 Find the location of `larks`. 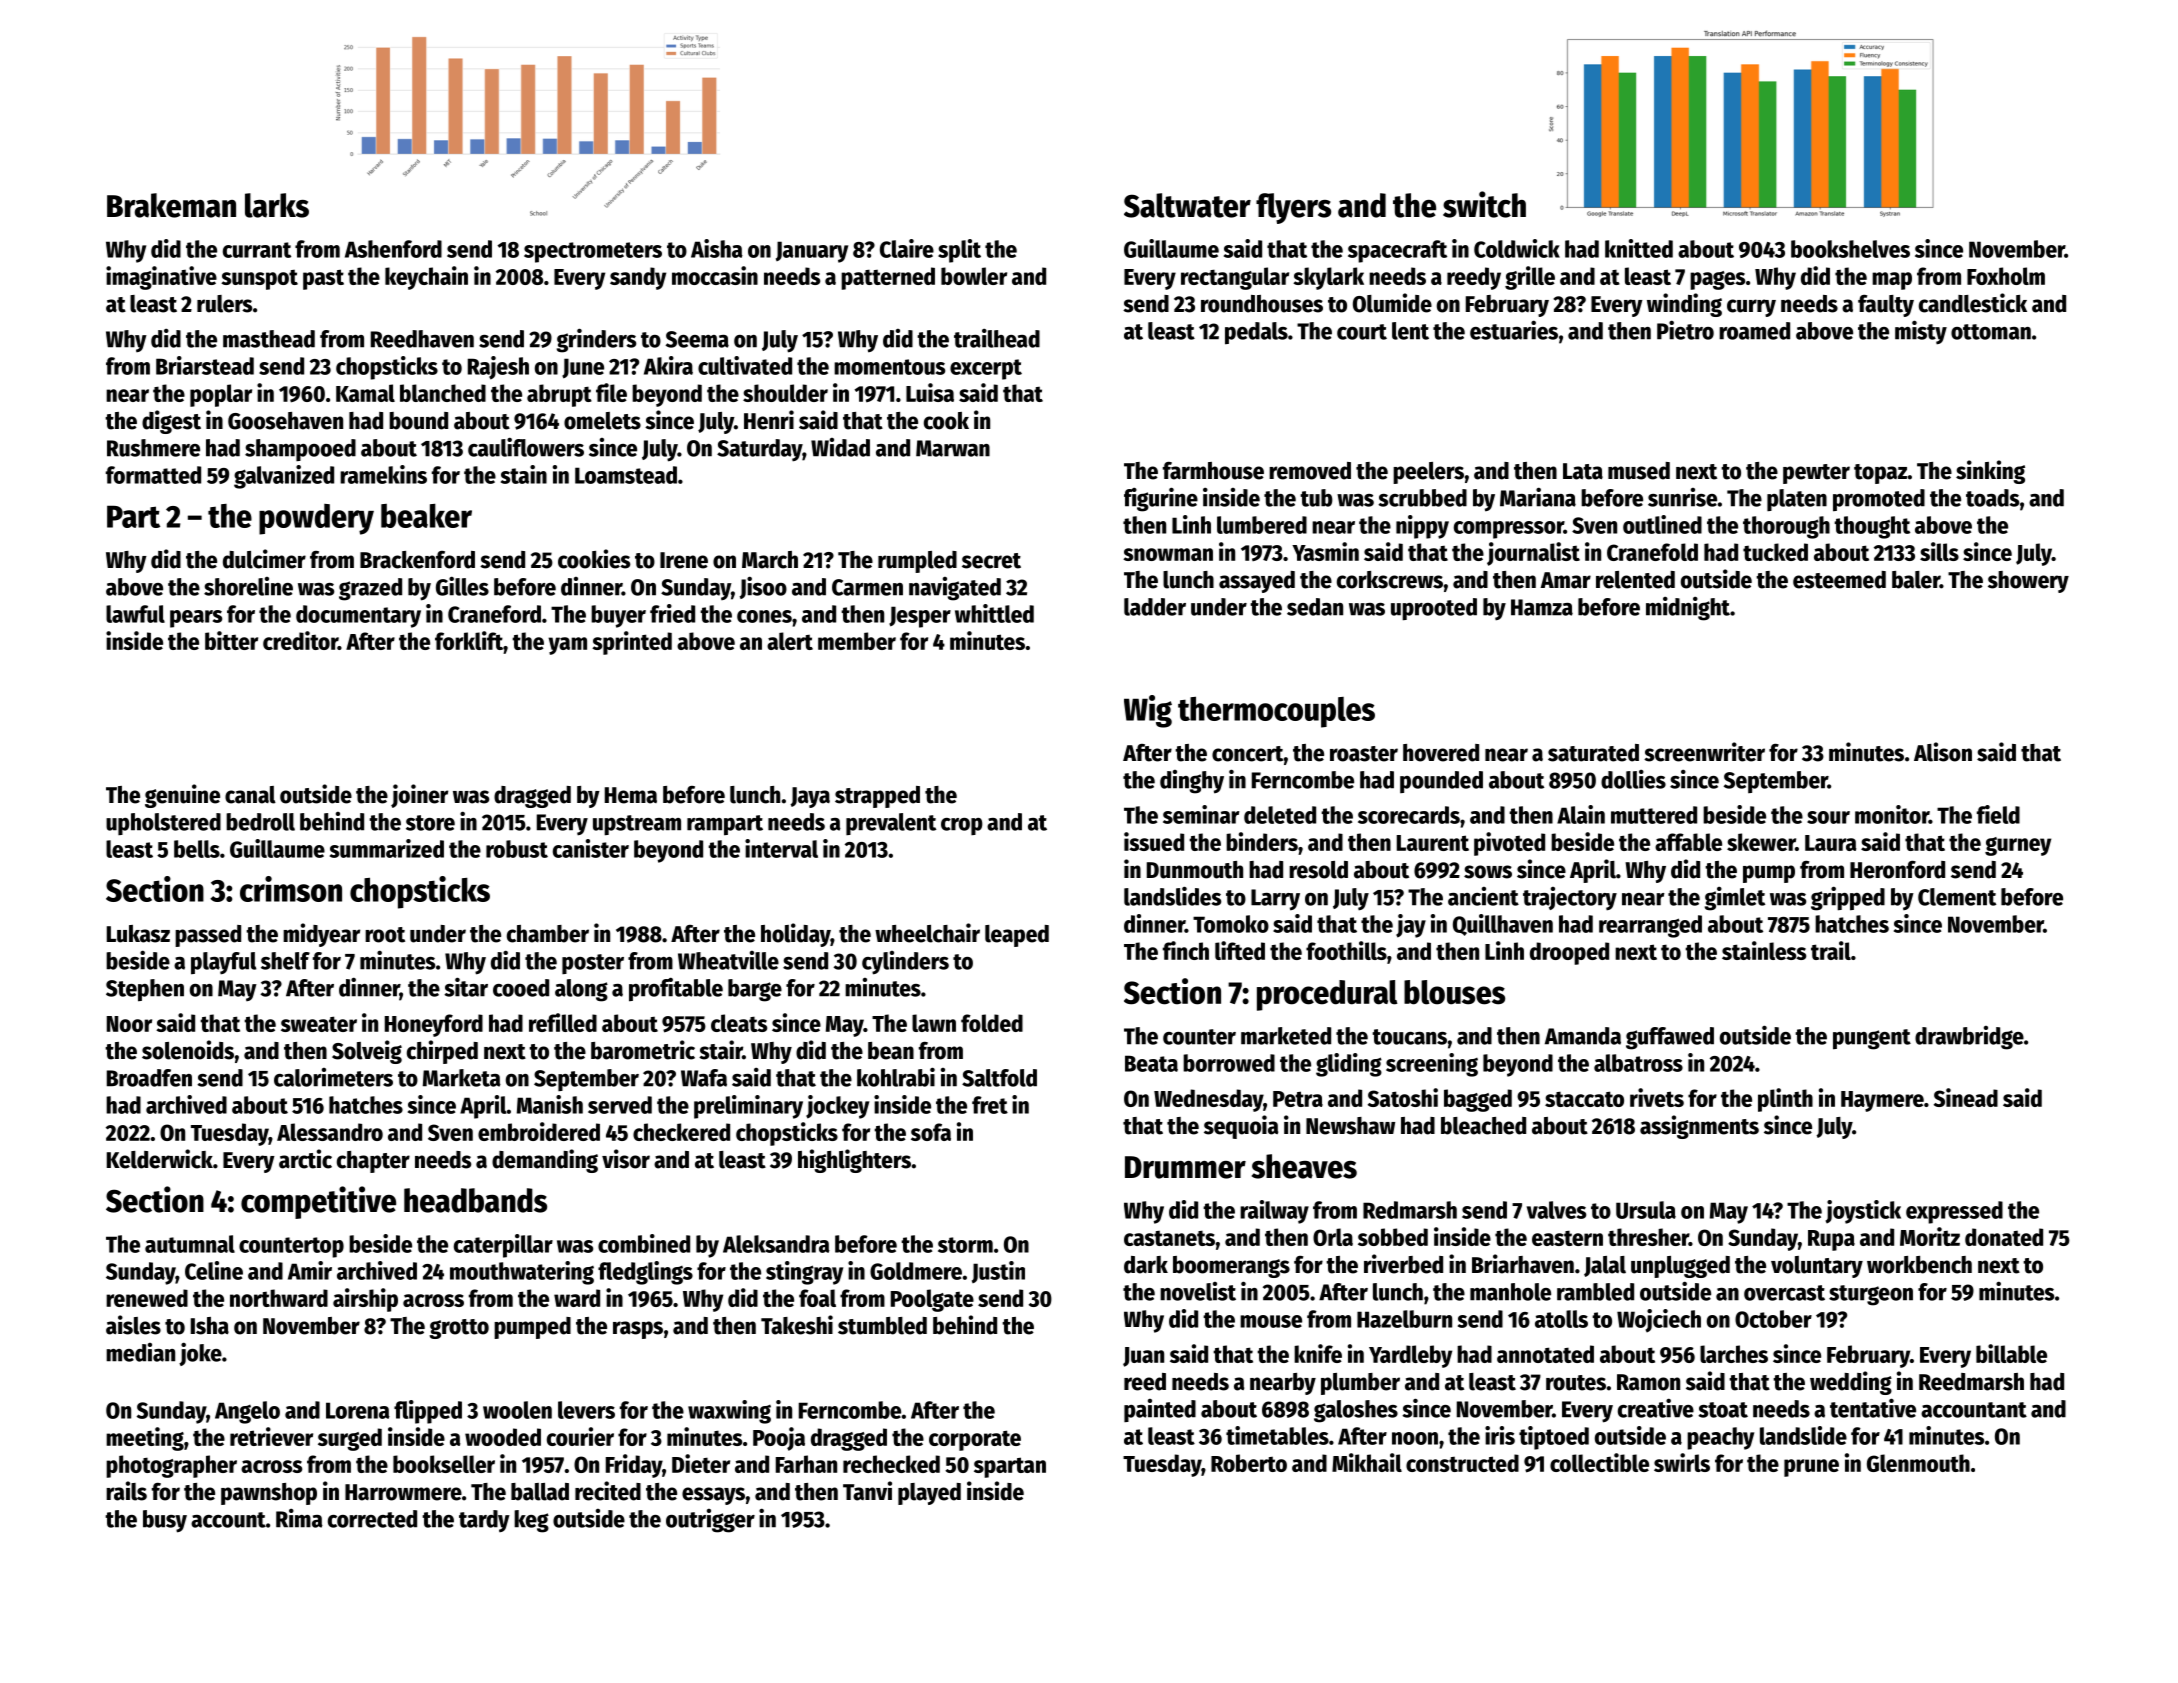

larks is located at coordinates (277, 205).
